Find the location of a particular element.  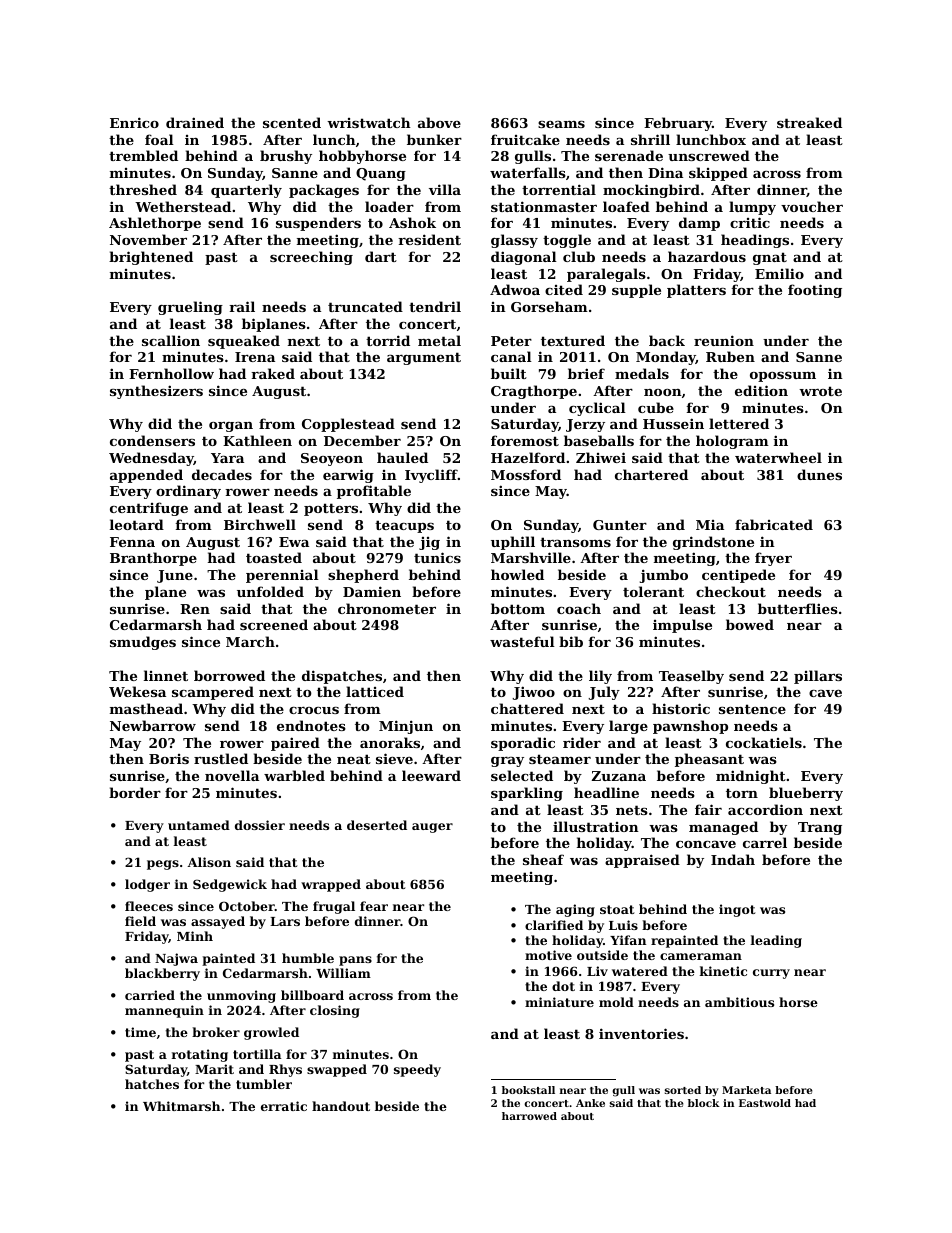

foal is located at coordinates (159, 139).
